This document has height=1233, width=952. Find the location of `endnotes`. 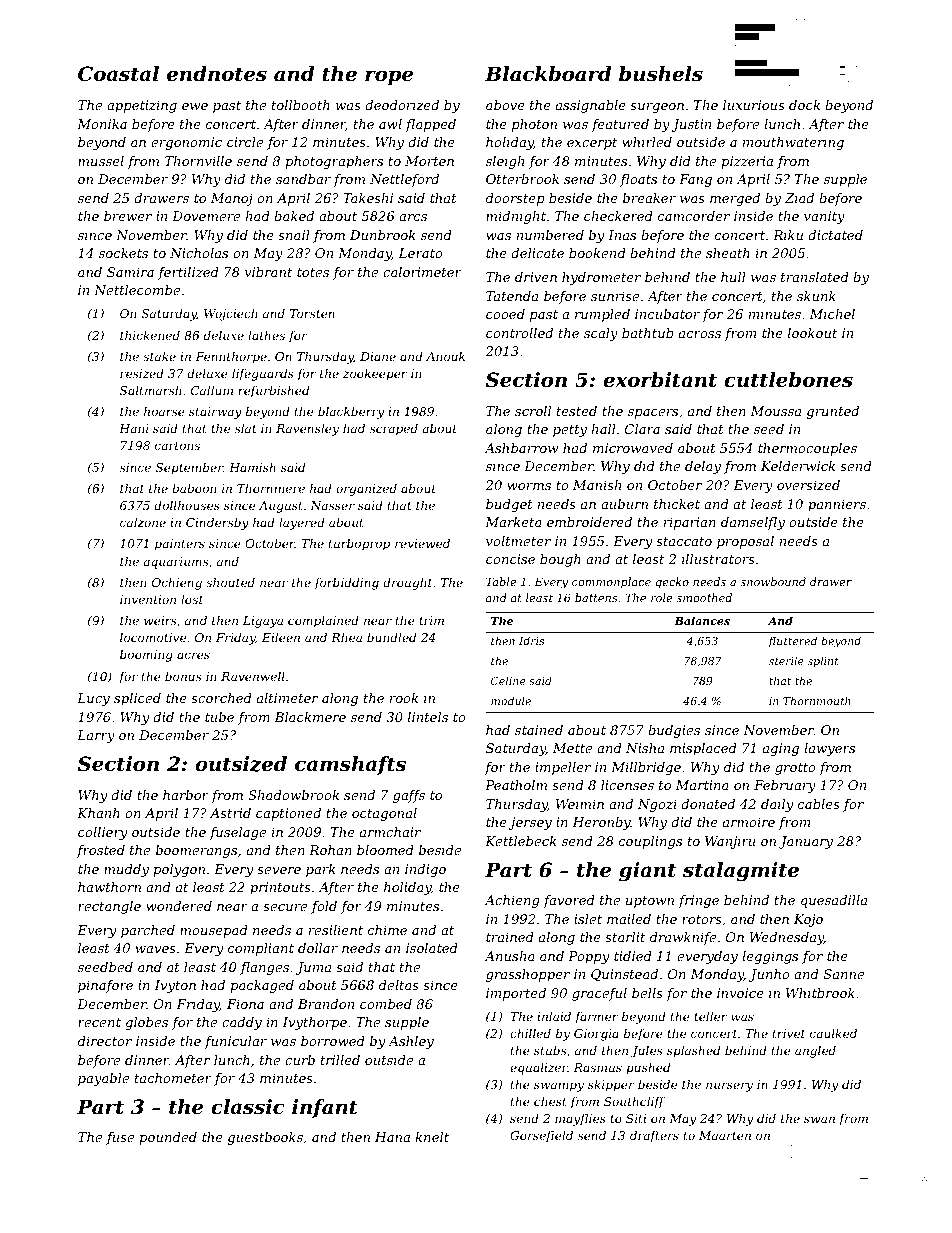

endnotes is located at coordinates (217, 74).
